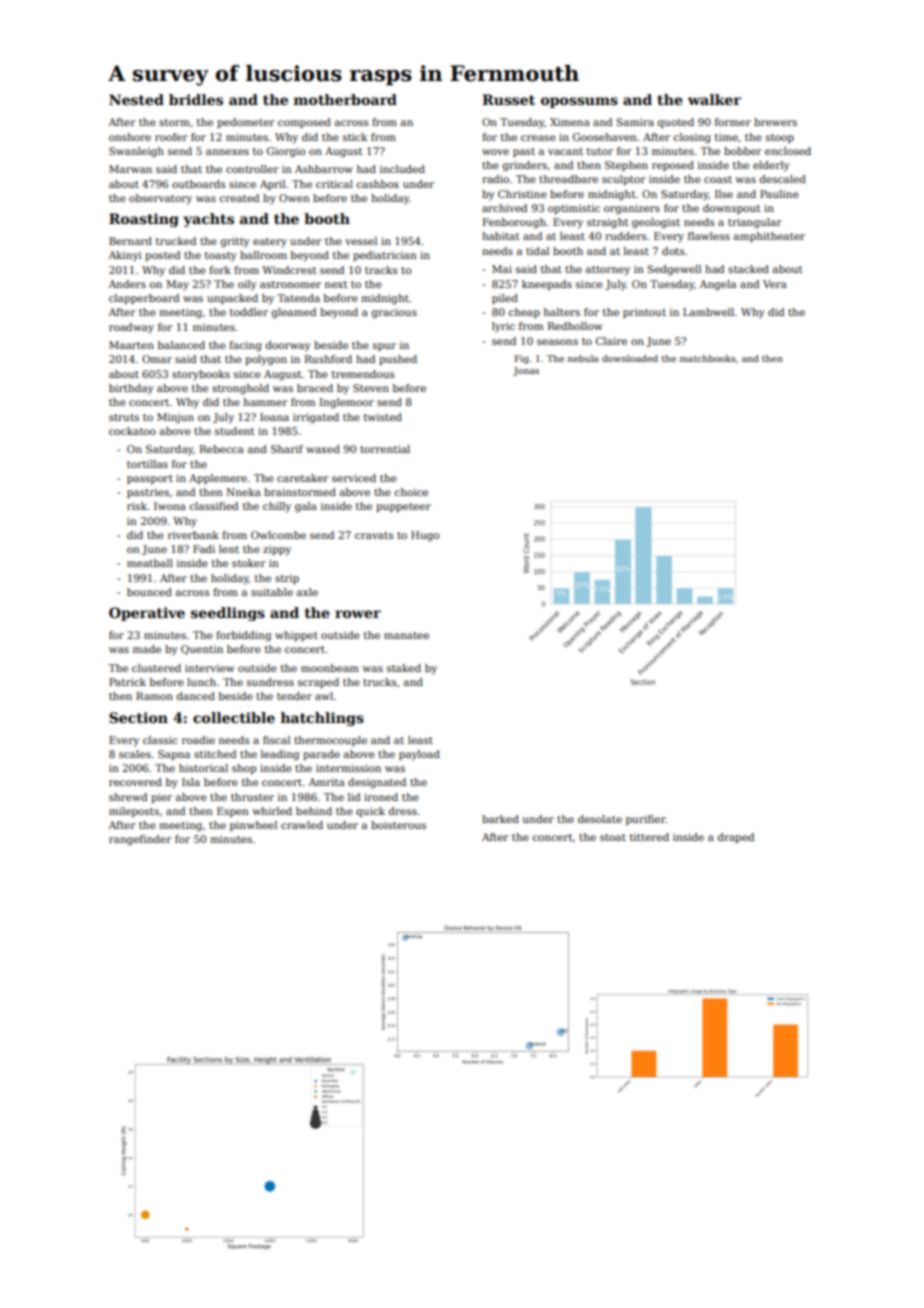 This screenshot has height=1308, width=924. I want to click on Operative, so click(147, 614).
